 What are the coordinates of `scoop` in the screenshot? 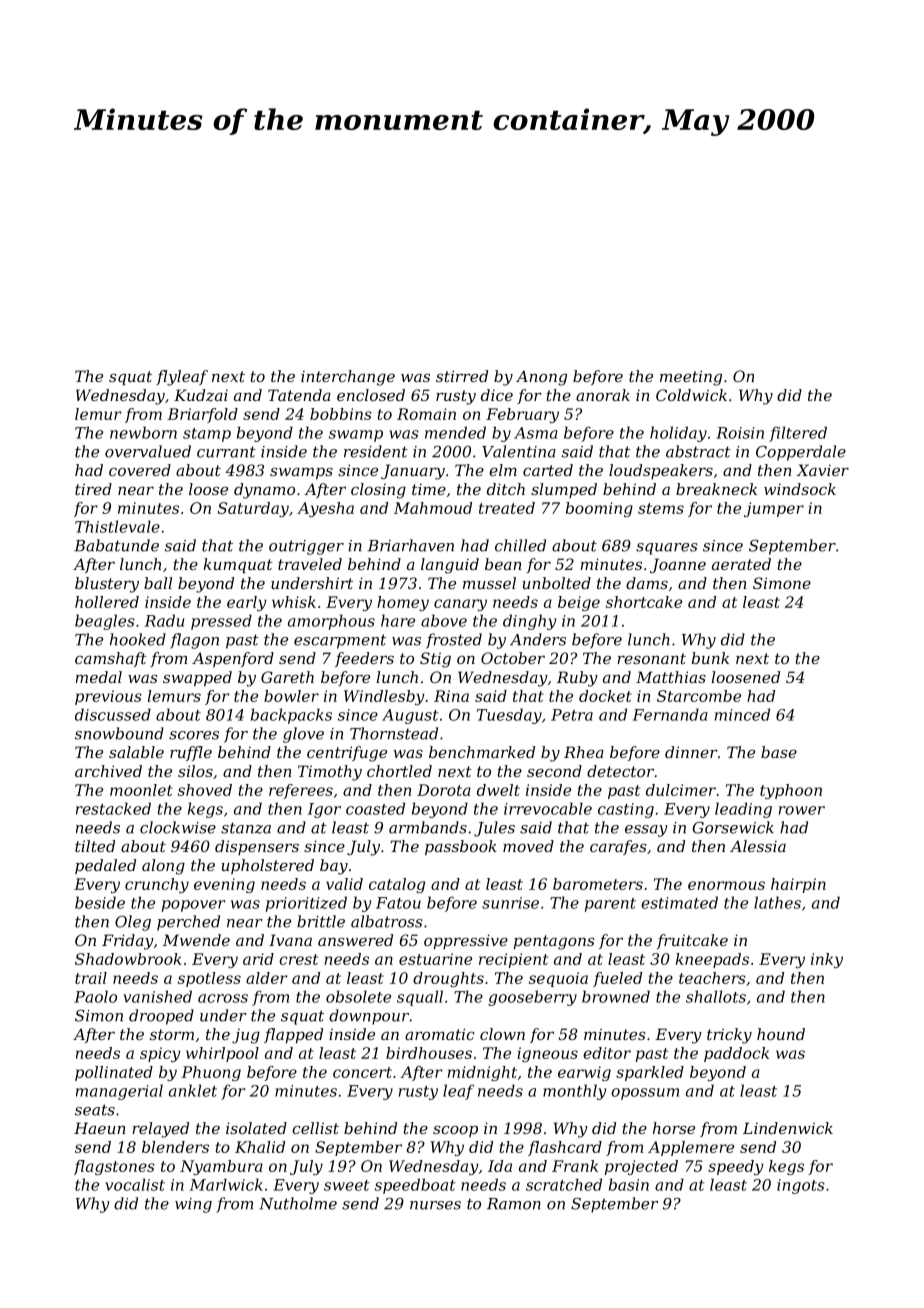 It's located at (455, 1131).
